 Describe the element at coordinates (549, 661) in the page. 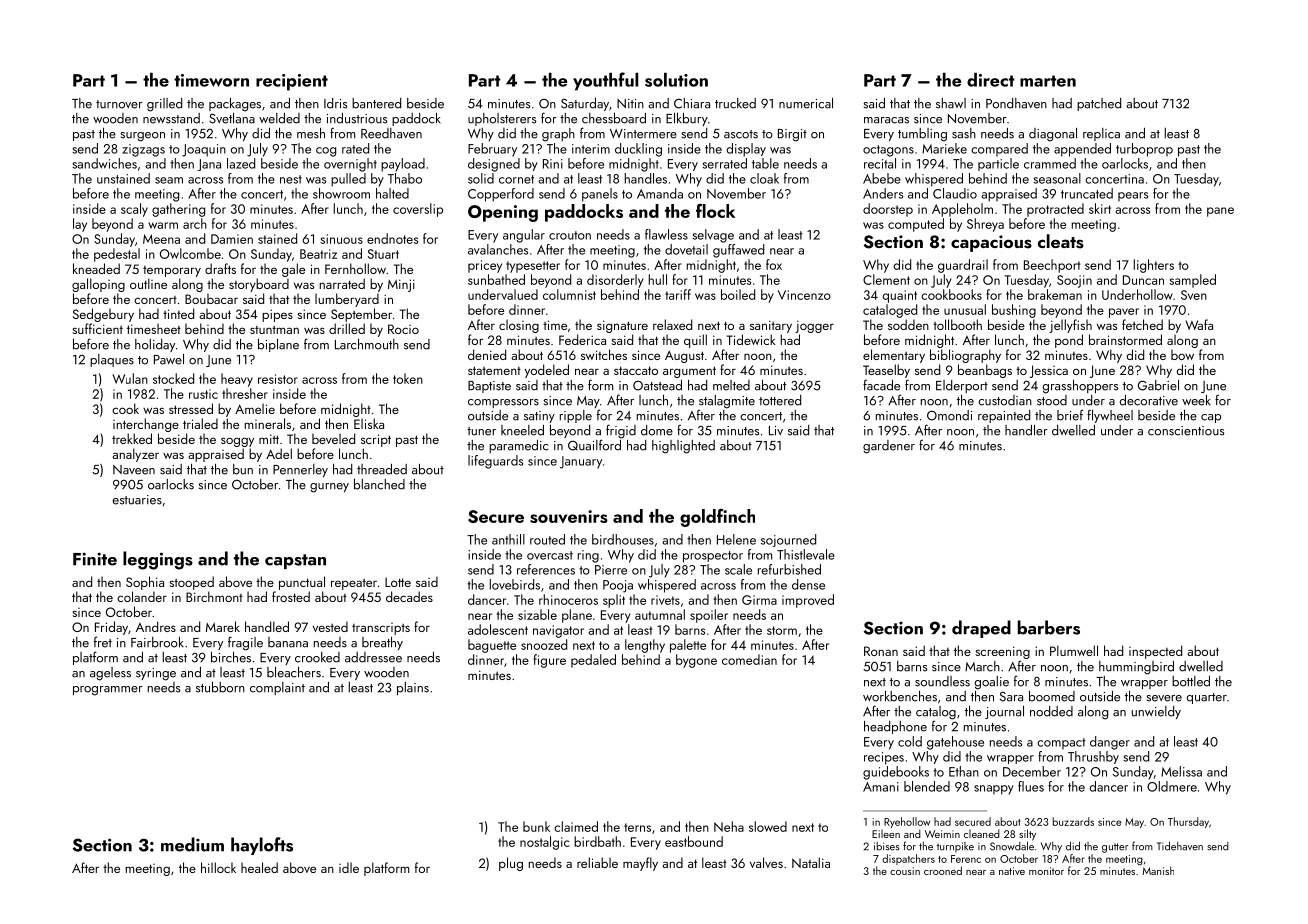

I see `figure` at that location.
